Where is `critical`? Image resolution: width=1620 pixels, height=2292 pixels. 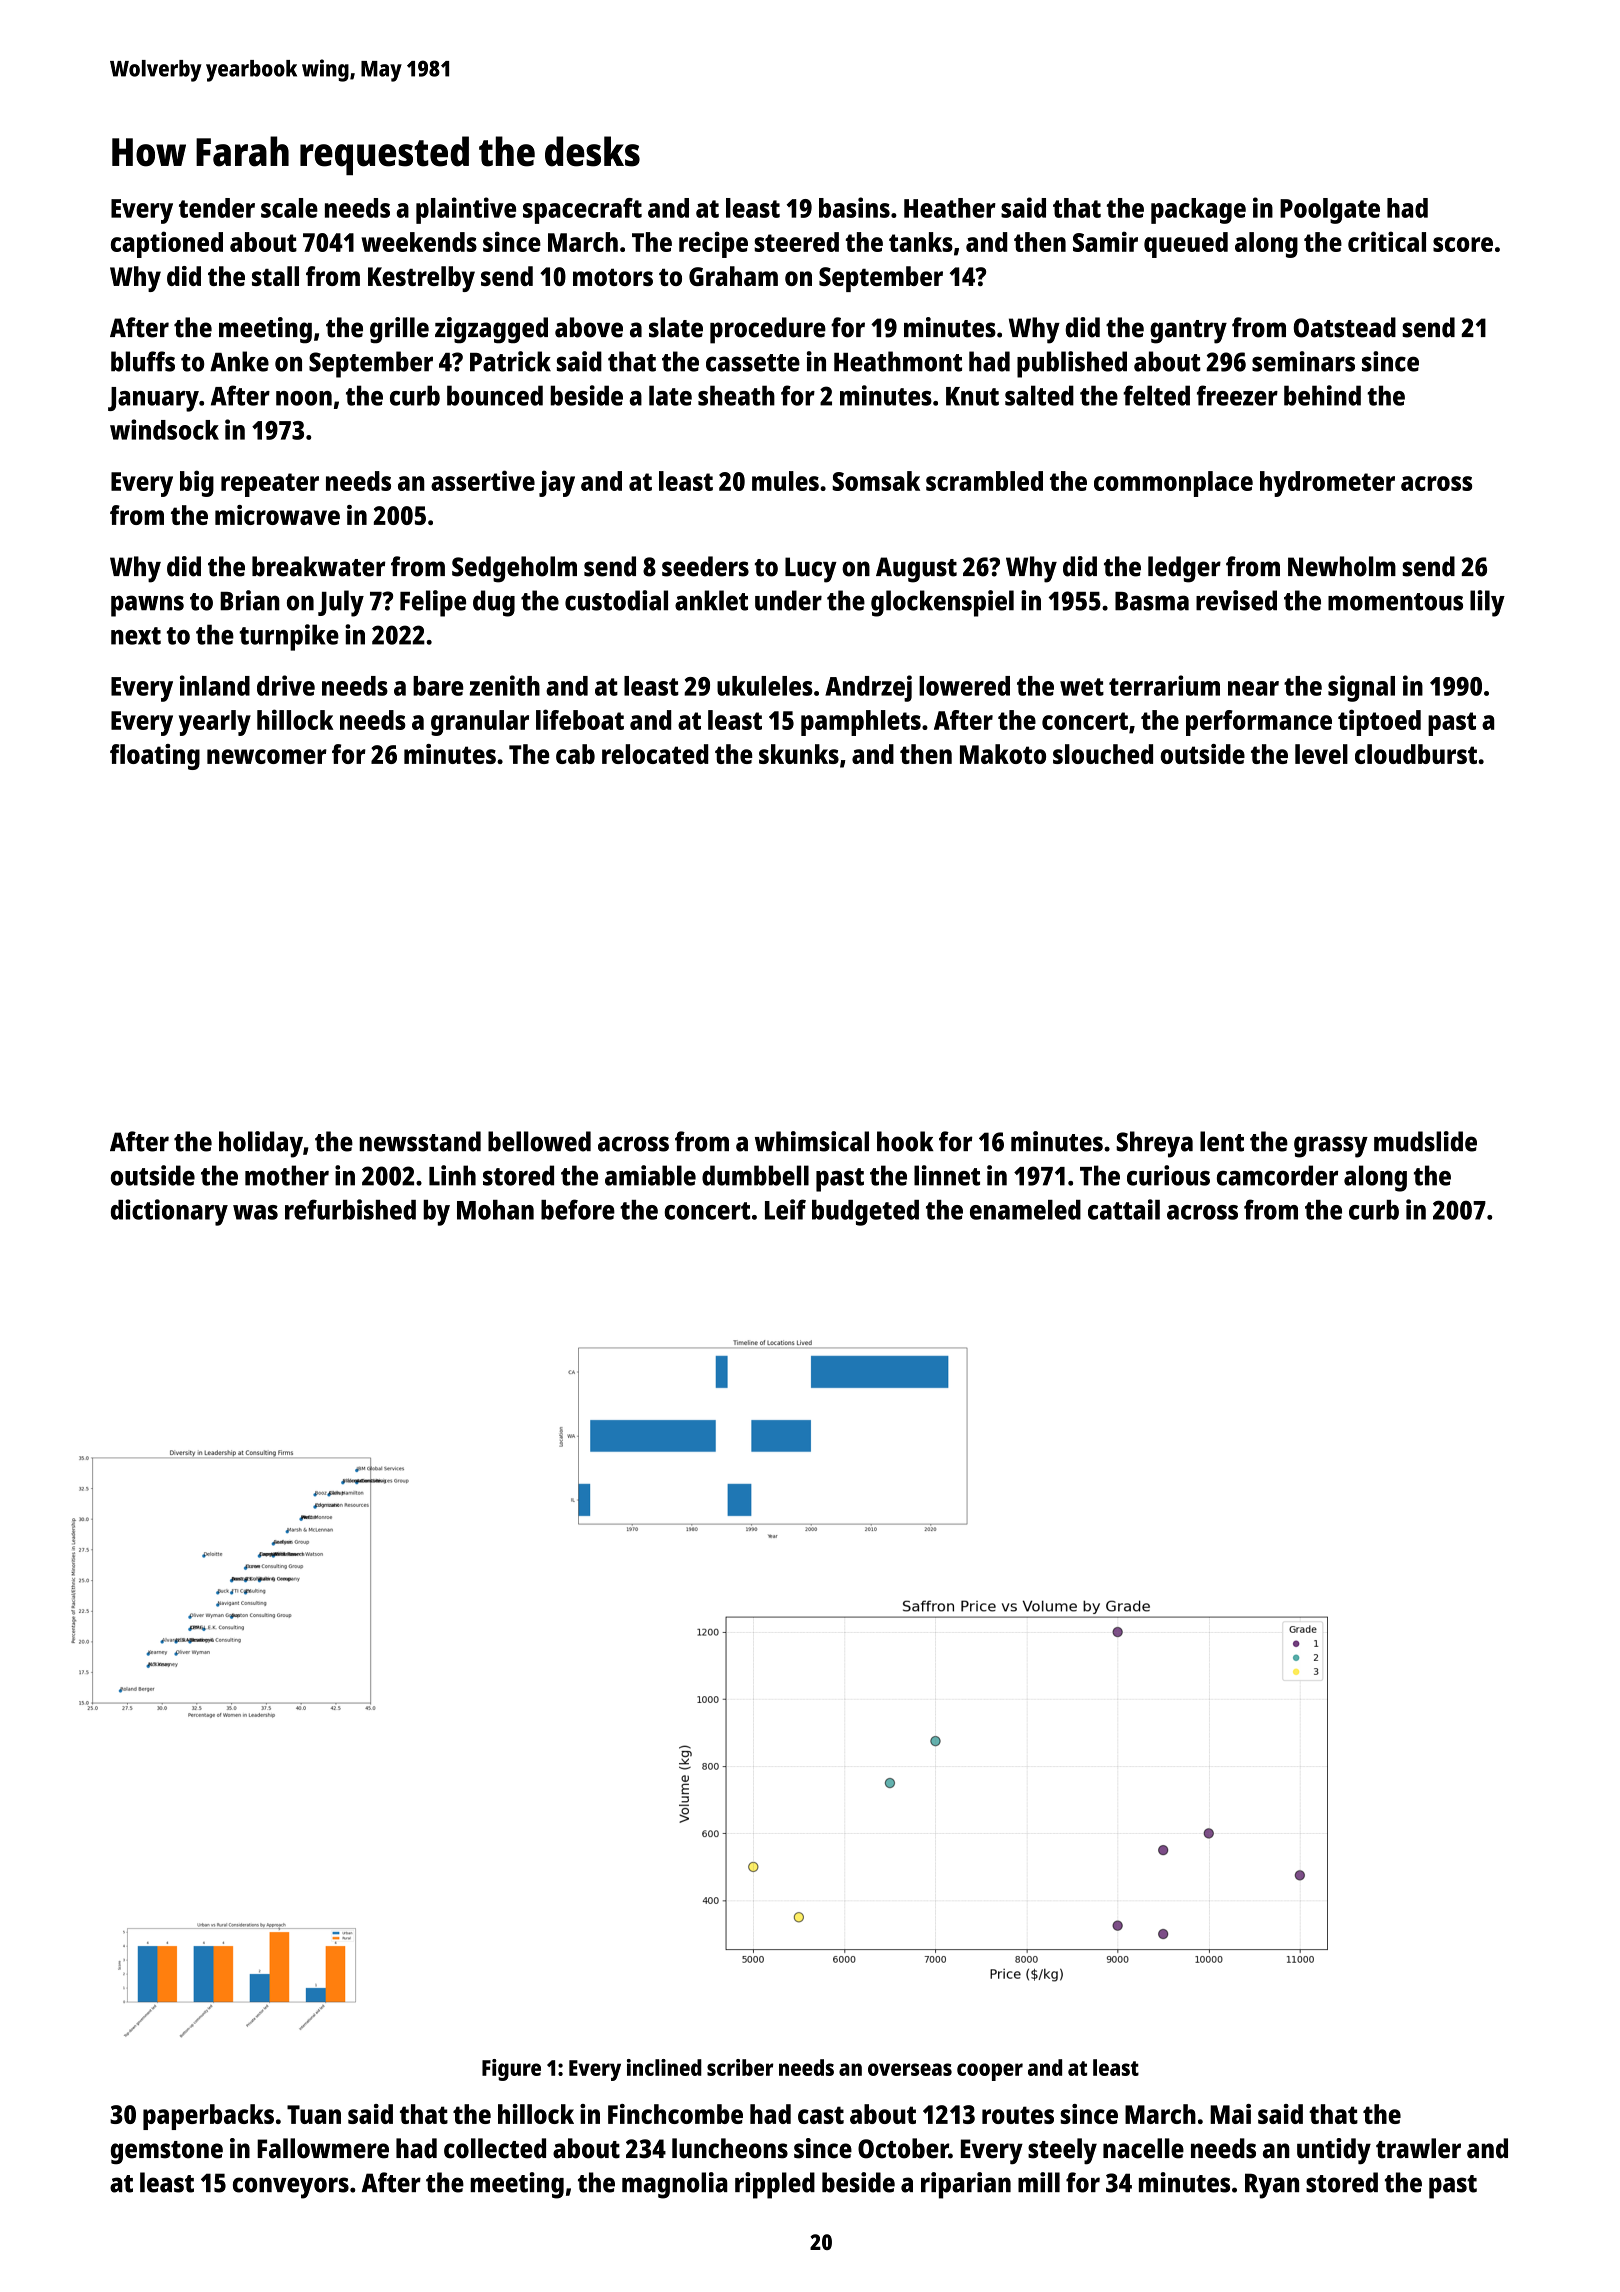
critical is located at coordinates (1387, 241).
